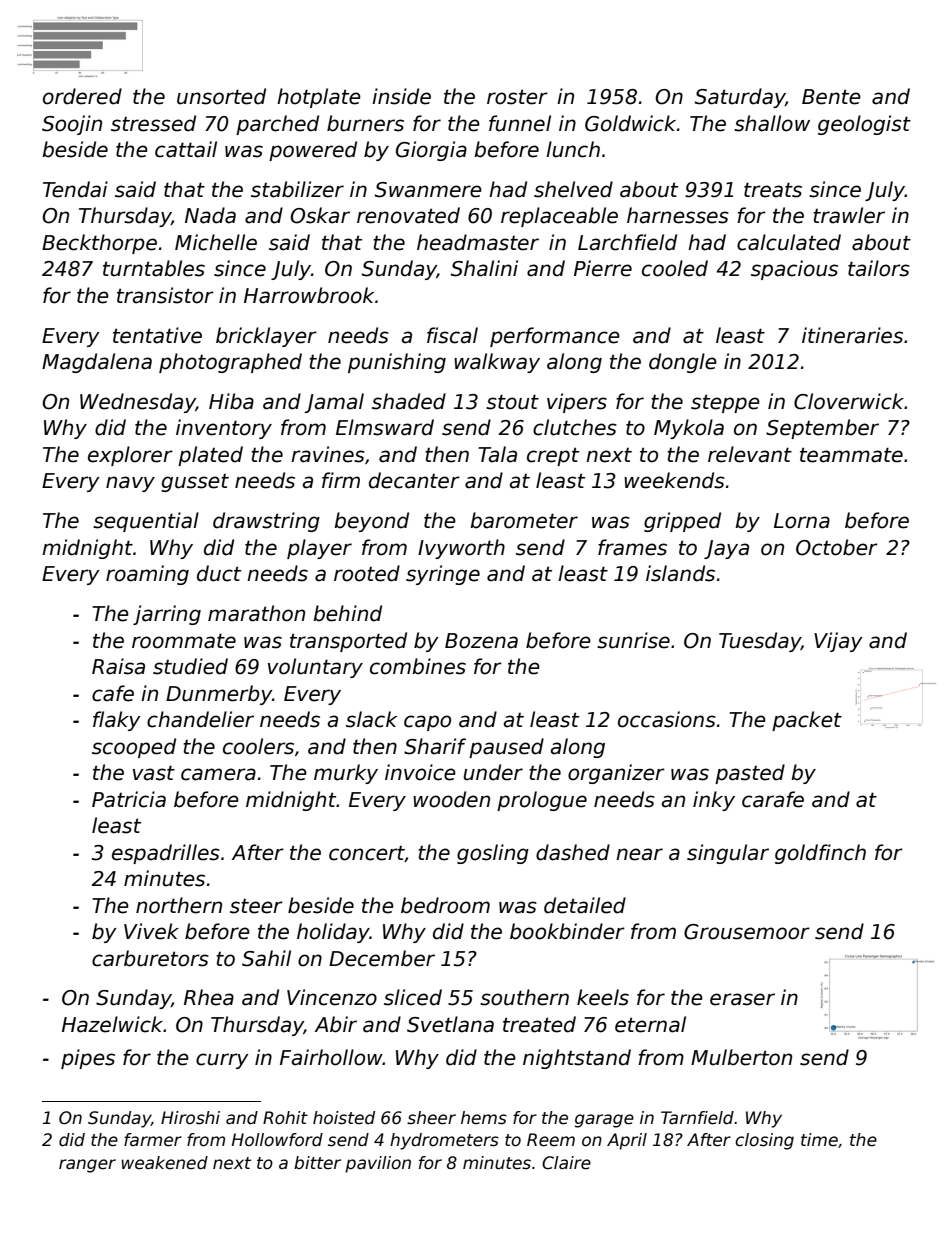 Image resolution: width=952 pixels, height=1233 pixels. I want to click on navy, so click(130, 484).
